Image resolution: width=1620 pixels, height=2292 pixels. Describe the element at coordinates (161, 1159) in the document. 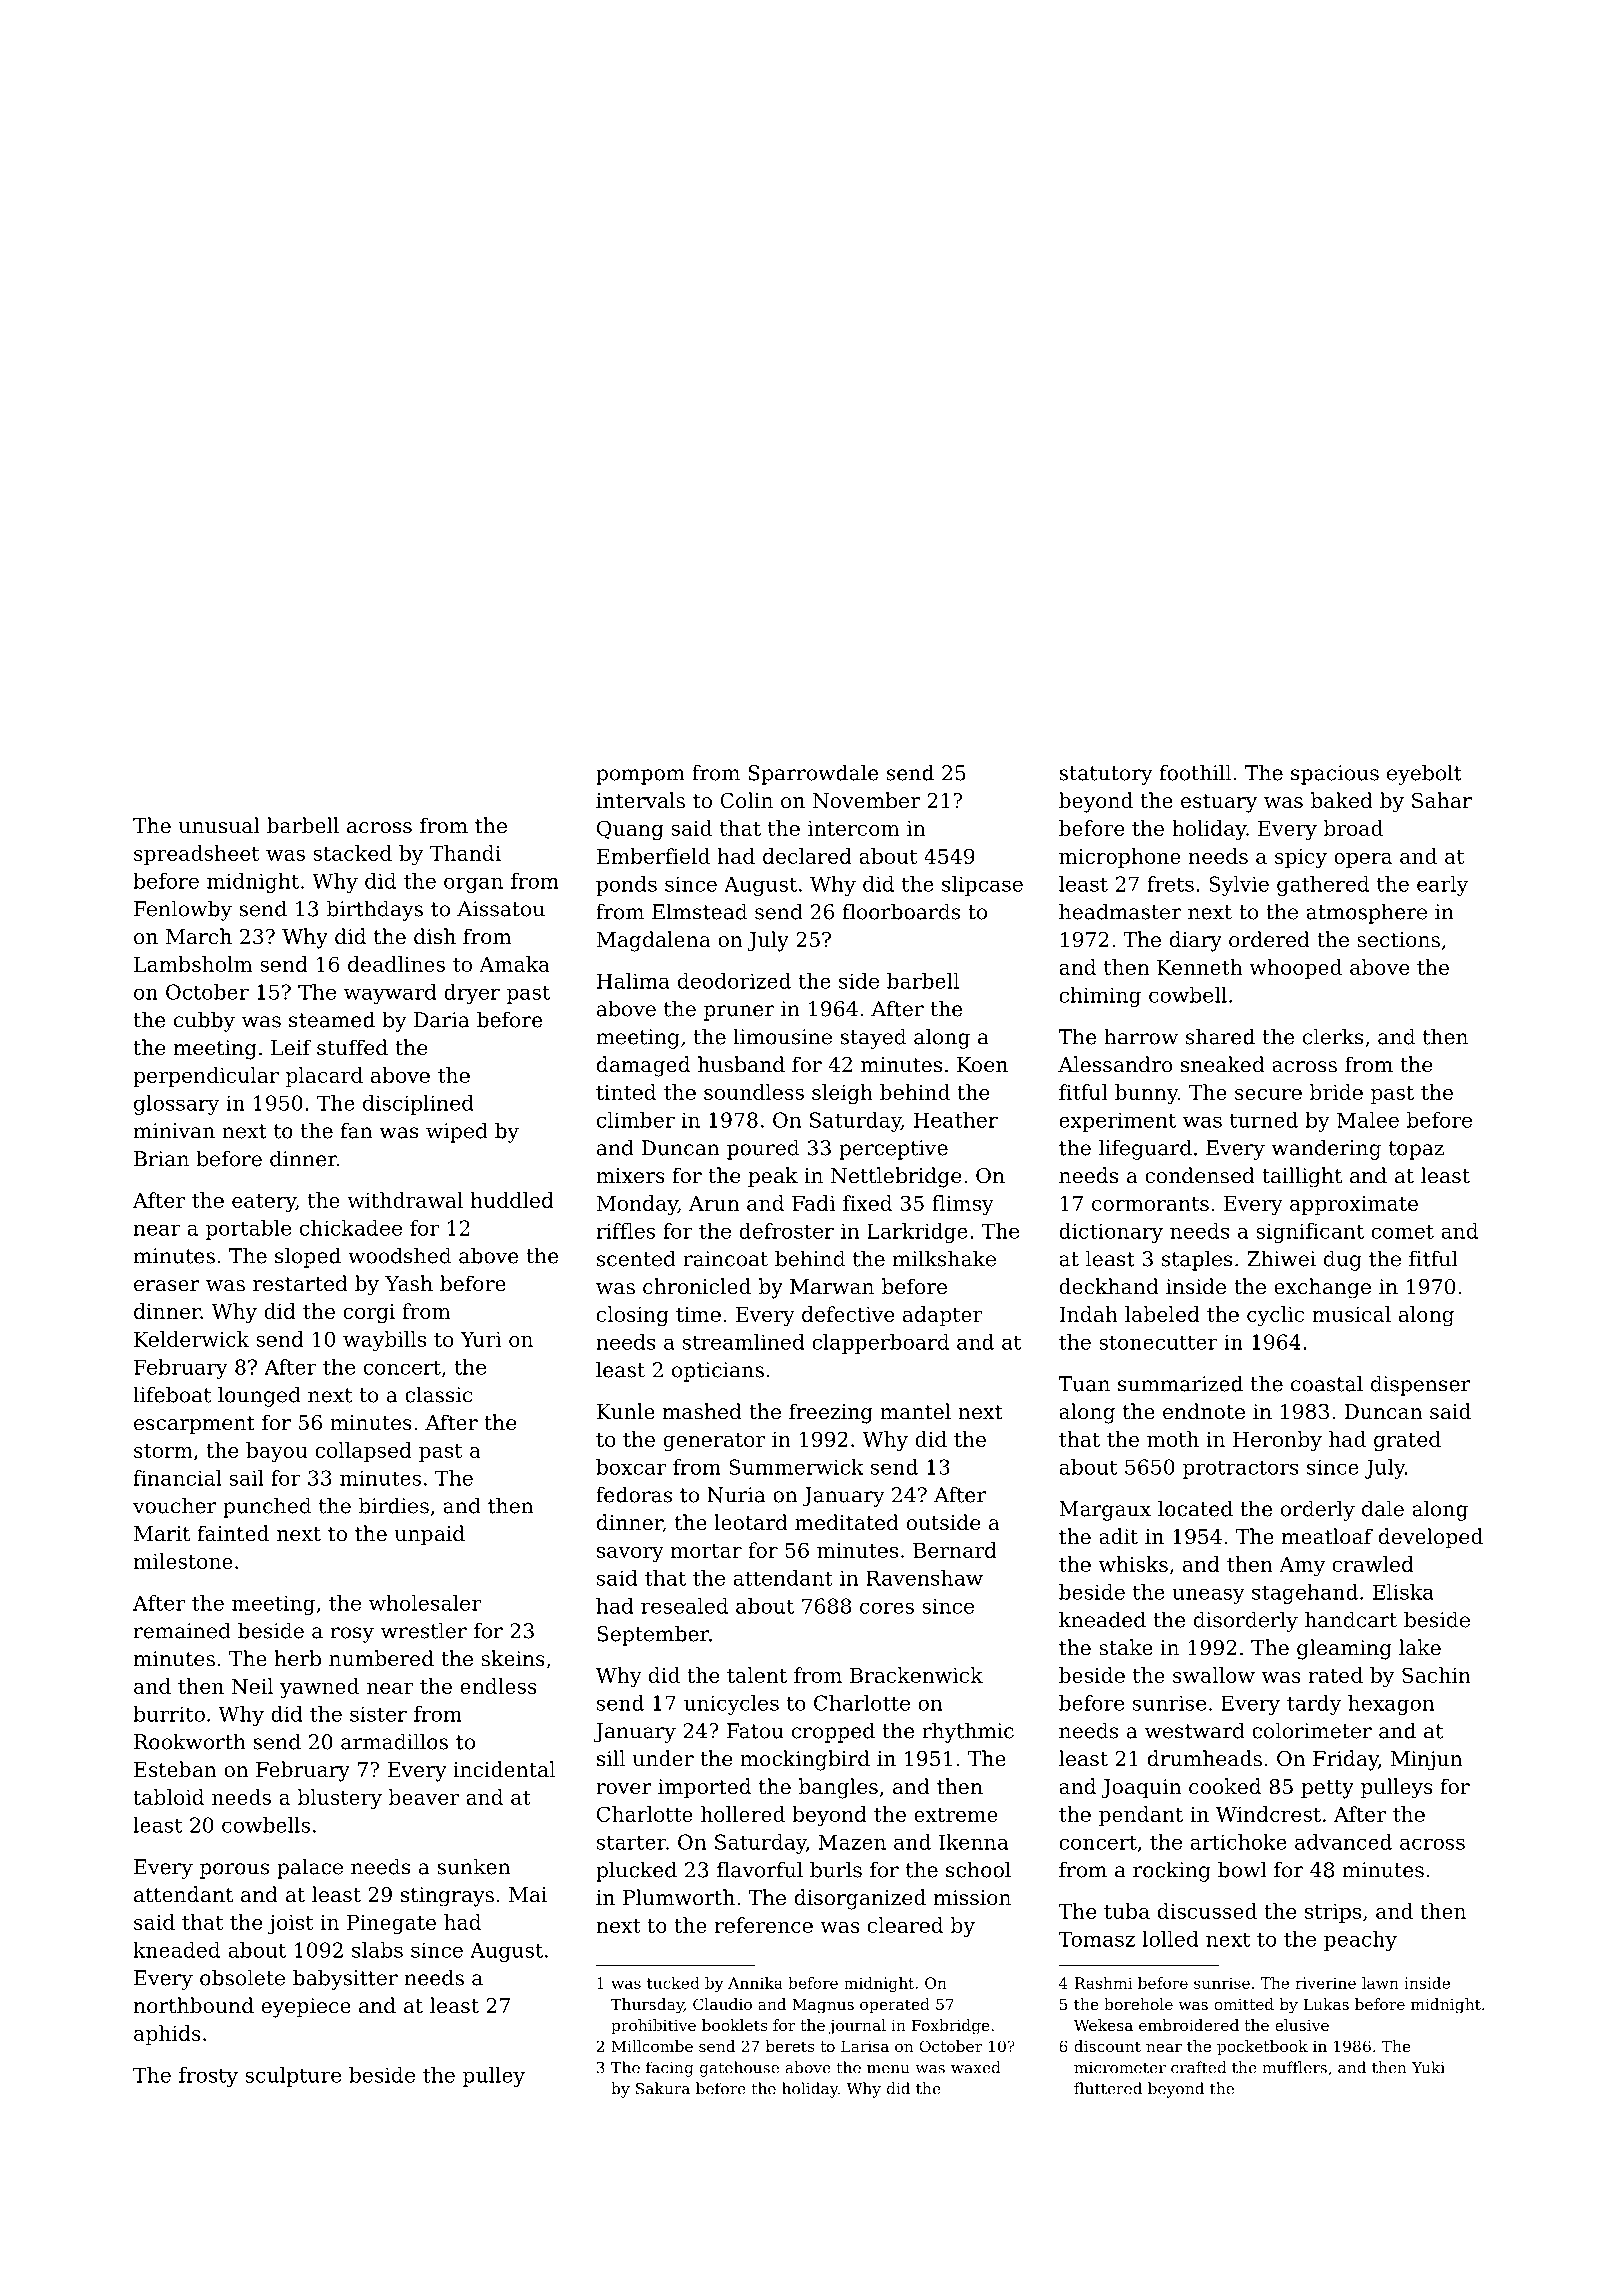

I see `Brian` at that location.
